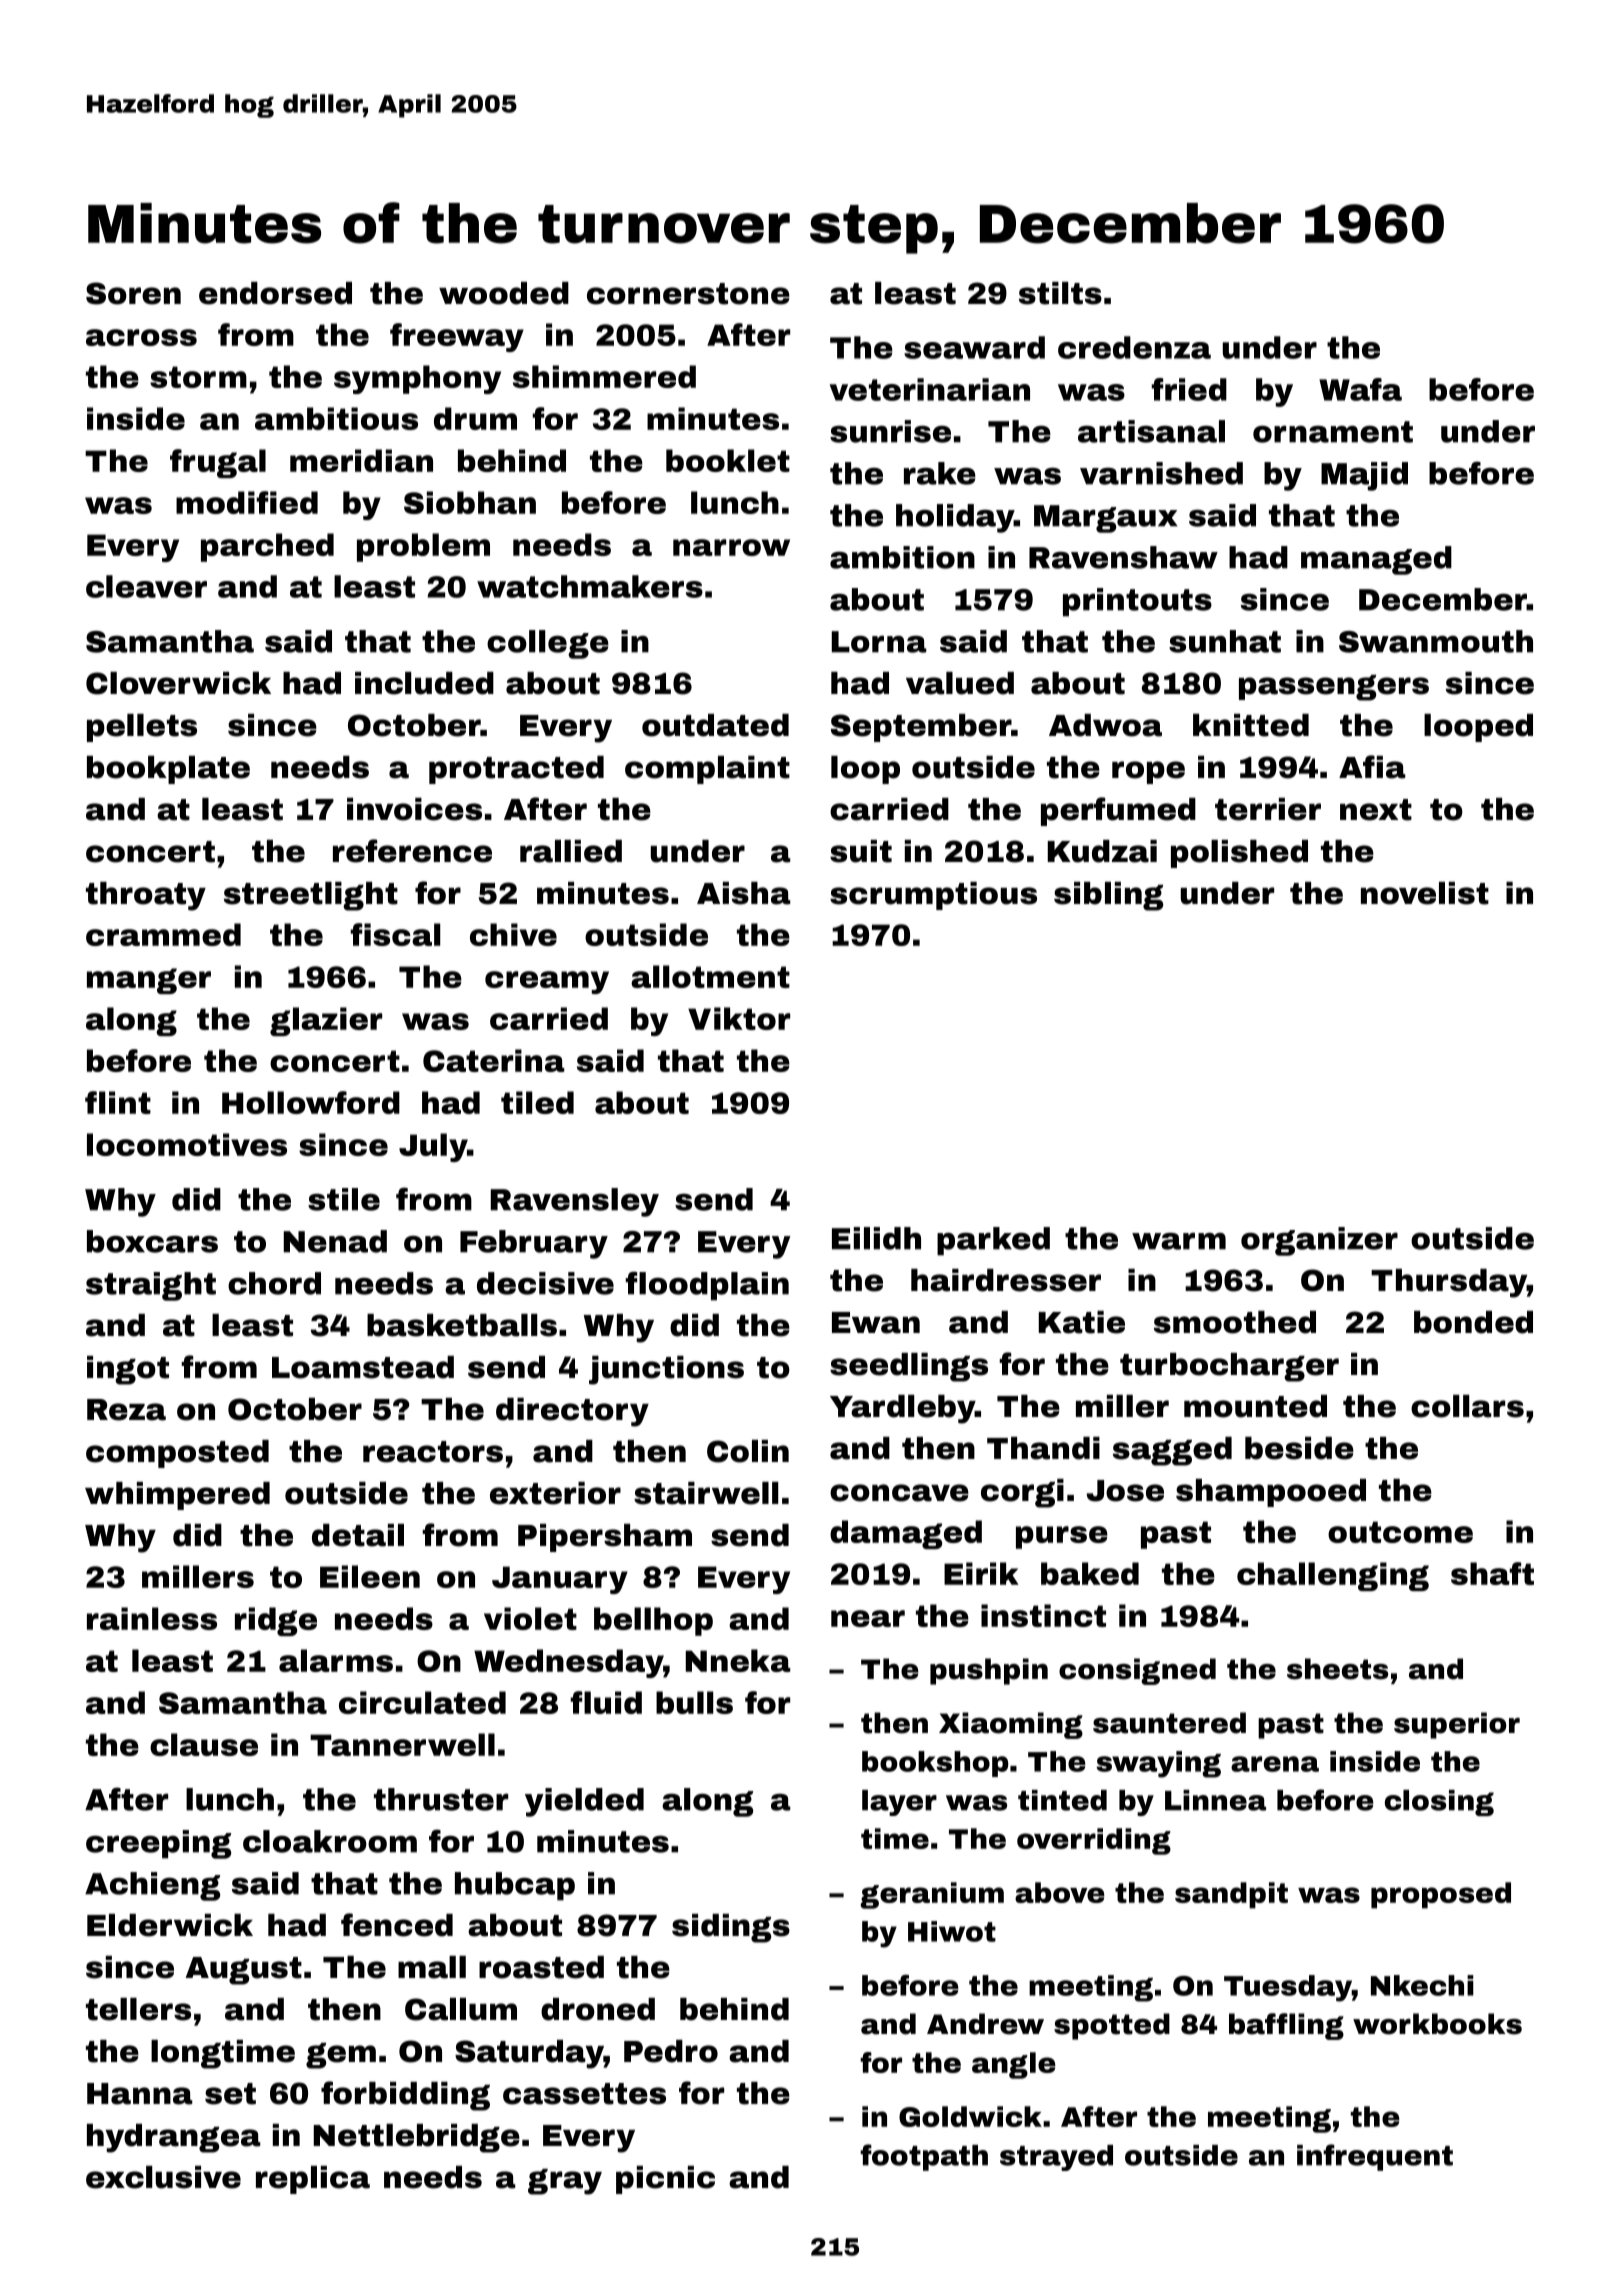 The height and width of the page is (2292, 1620). What do you see at coordinates (1436, 641) in the page?
I see `Swanmouth` at bounding box center [1436, 641].
